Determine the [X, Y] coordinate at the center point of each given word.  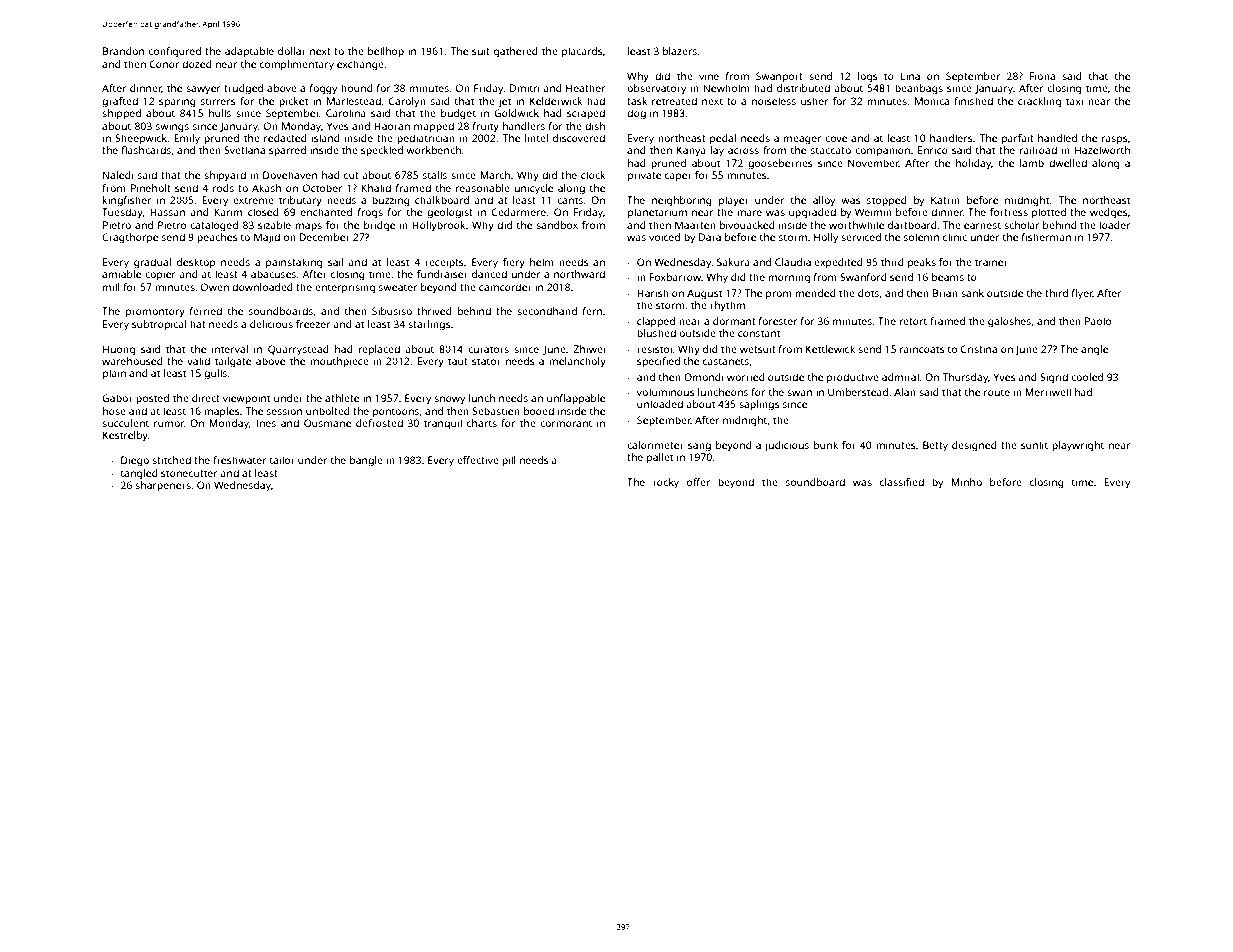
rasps [1115, 140]
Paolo [1098, 321]
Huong [119, 350]
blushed [656, 333]
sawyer [203, 90]
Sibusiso [392, 311]
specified [658, 362]
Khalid [376, 188]
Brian [945, 293]
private [644, 176]
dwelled [1068, 163]
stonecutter [189, 473]
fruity [486, 127]
